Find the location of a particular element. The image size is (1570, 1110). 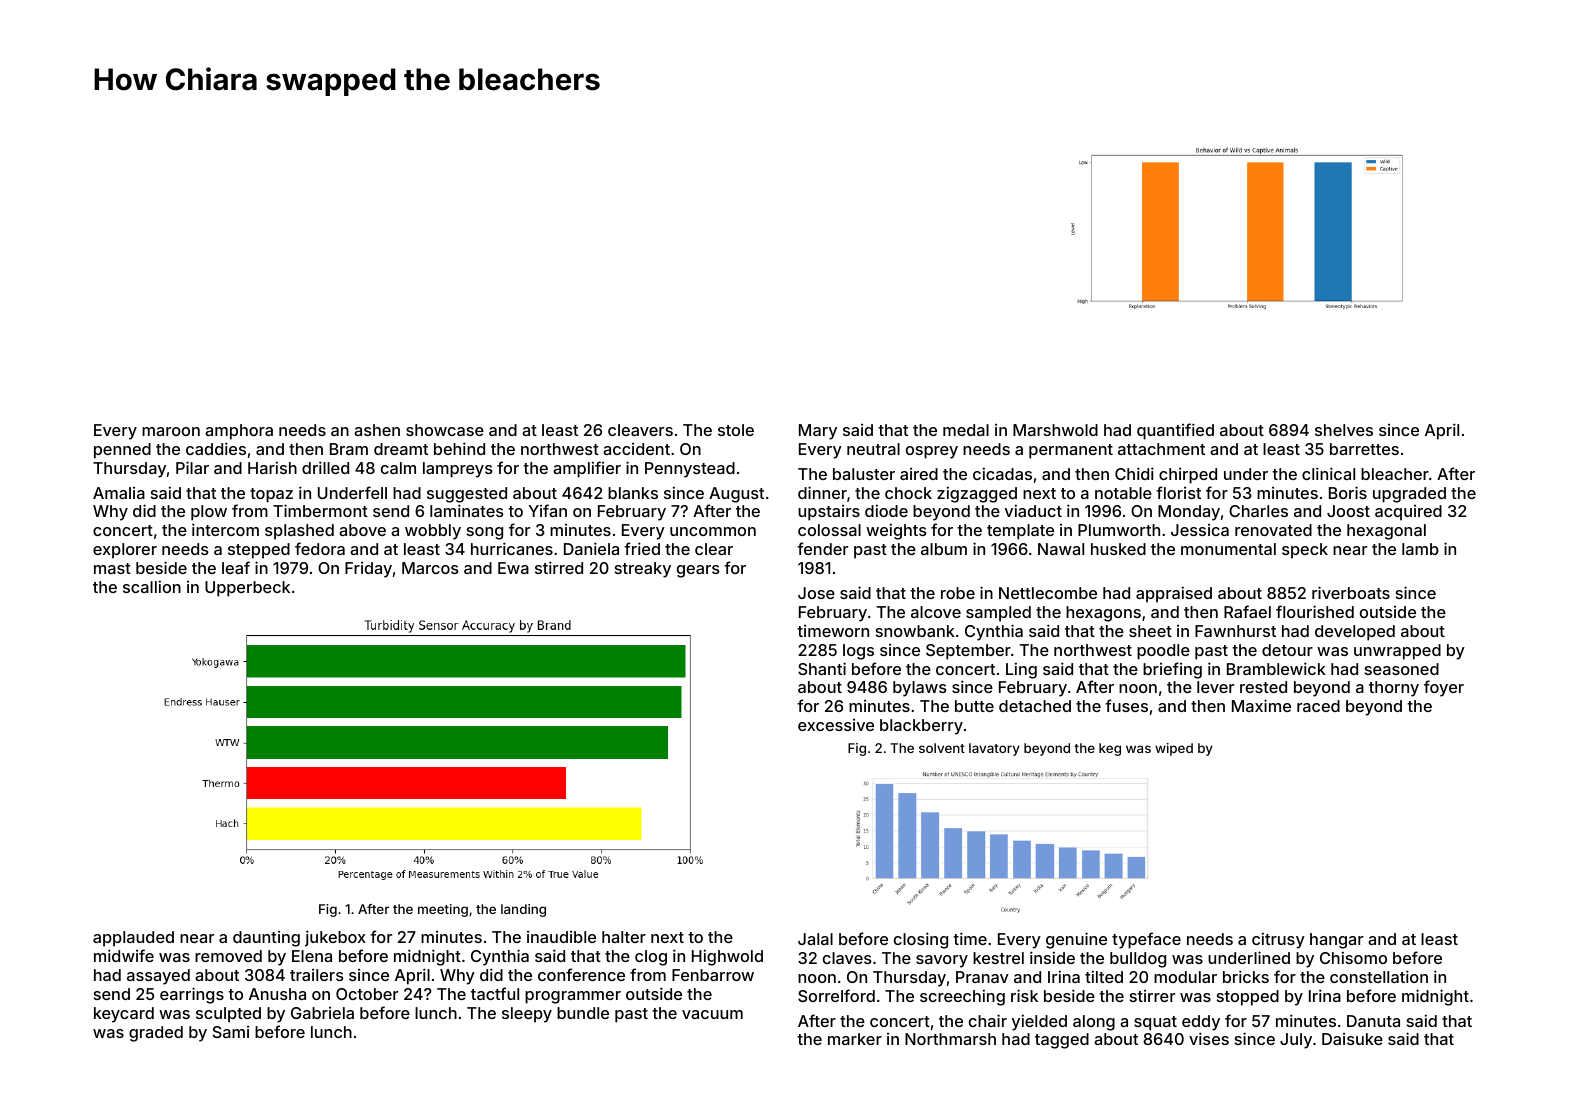

acquired is located at coordinates (1408, 513).
